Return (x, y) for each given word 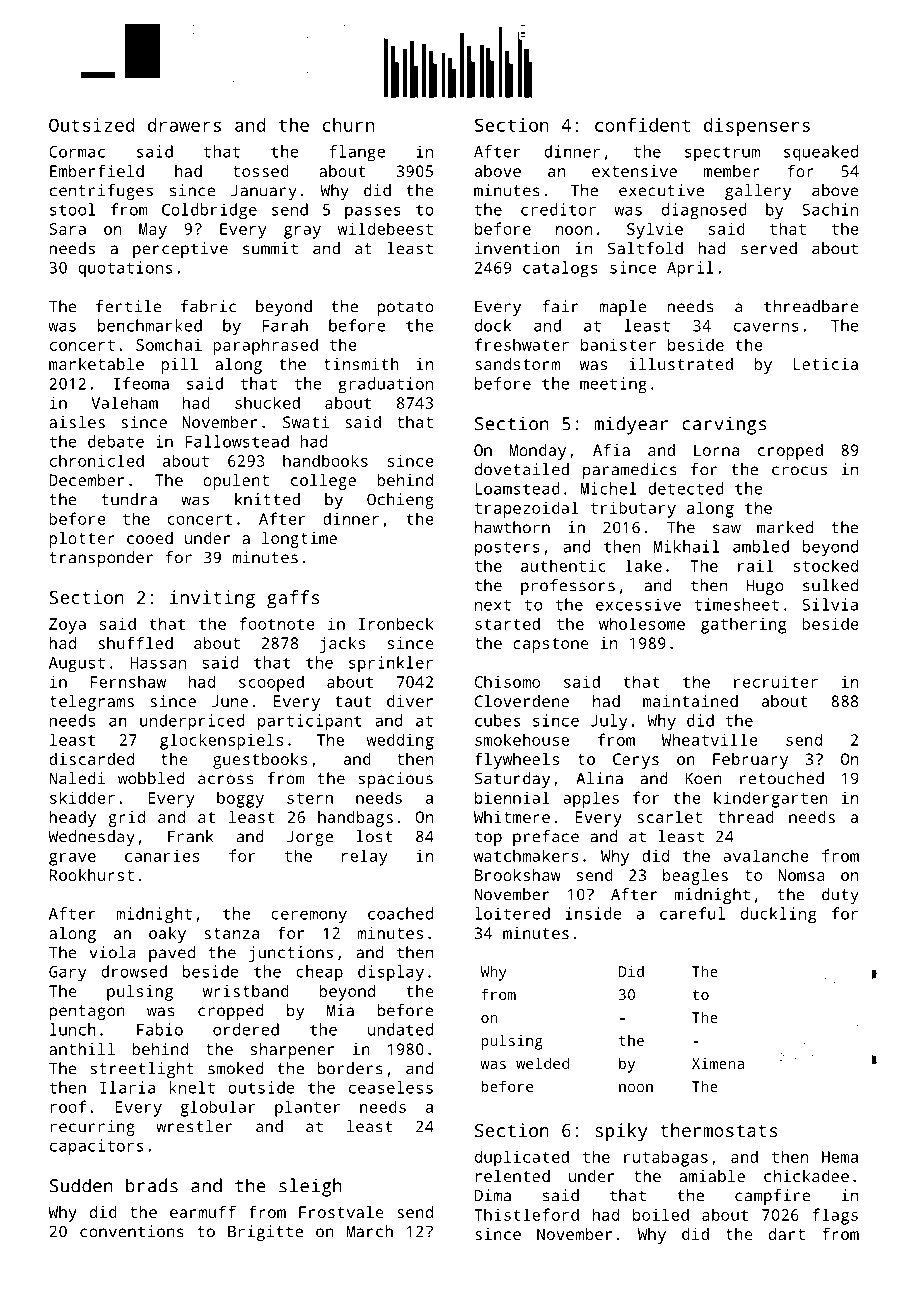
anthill (82, 1049)
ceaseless (391, 1087)
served (769, 248)
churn (348, 125)
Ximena (718, 1063)
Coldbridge (209, 211)
